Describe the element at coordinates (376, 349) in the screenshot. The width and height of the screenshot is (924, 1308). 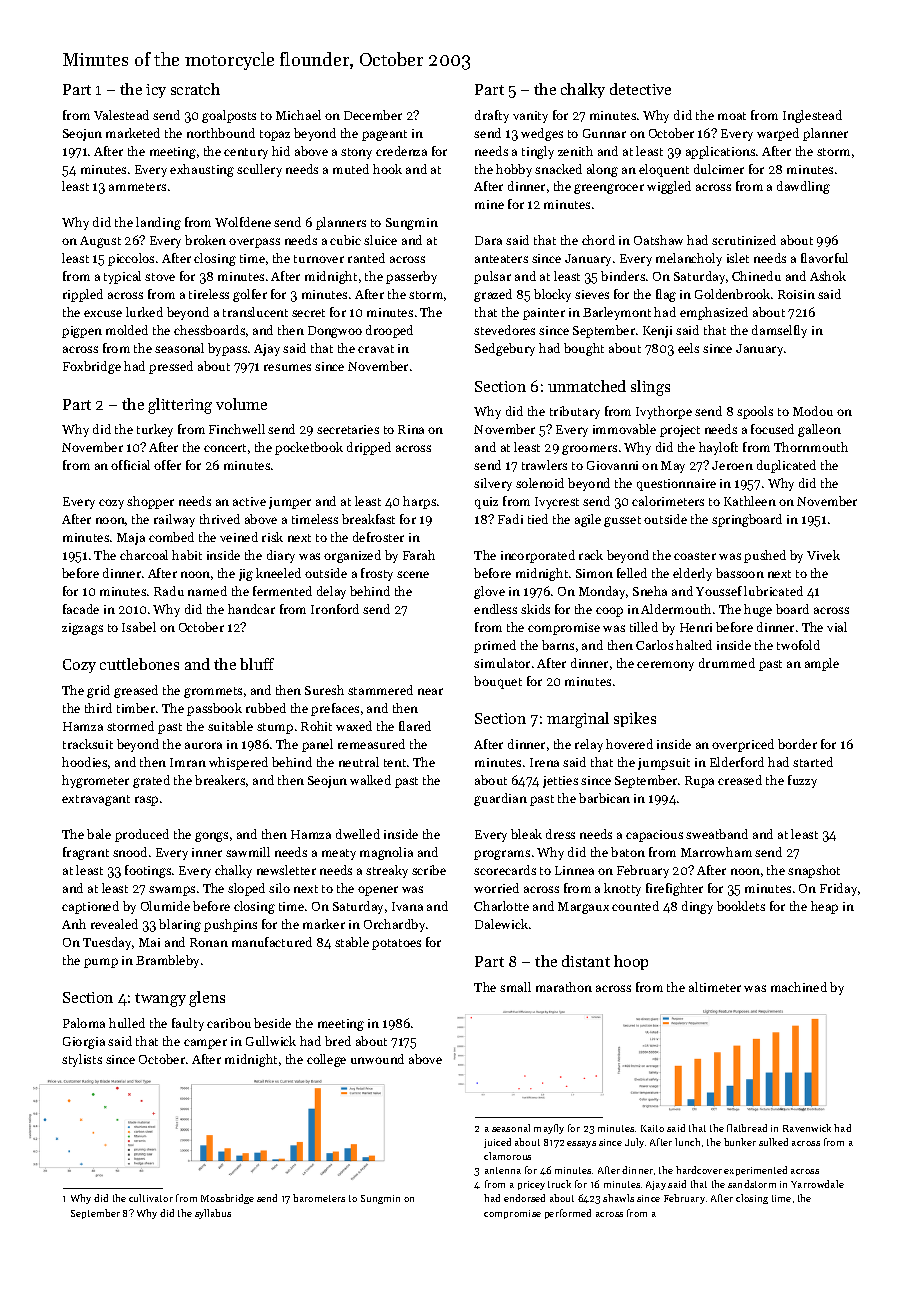
I see `cravat` at that location.
